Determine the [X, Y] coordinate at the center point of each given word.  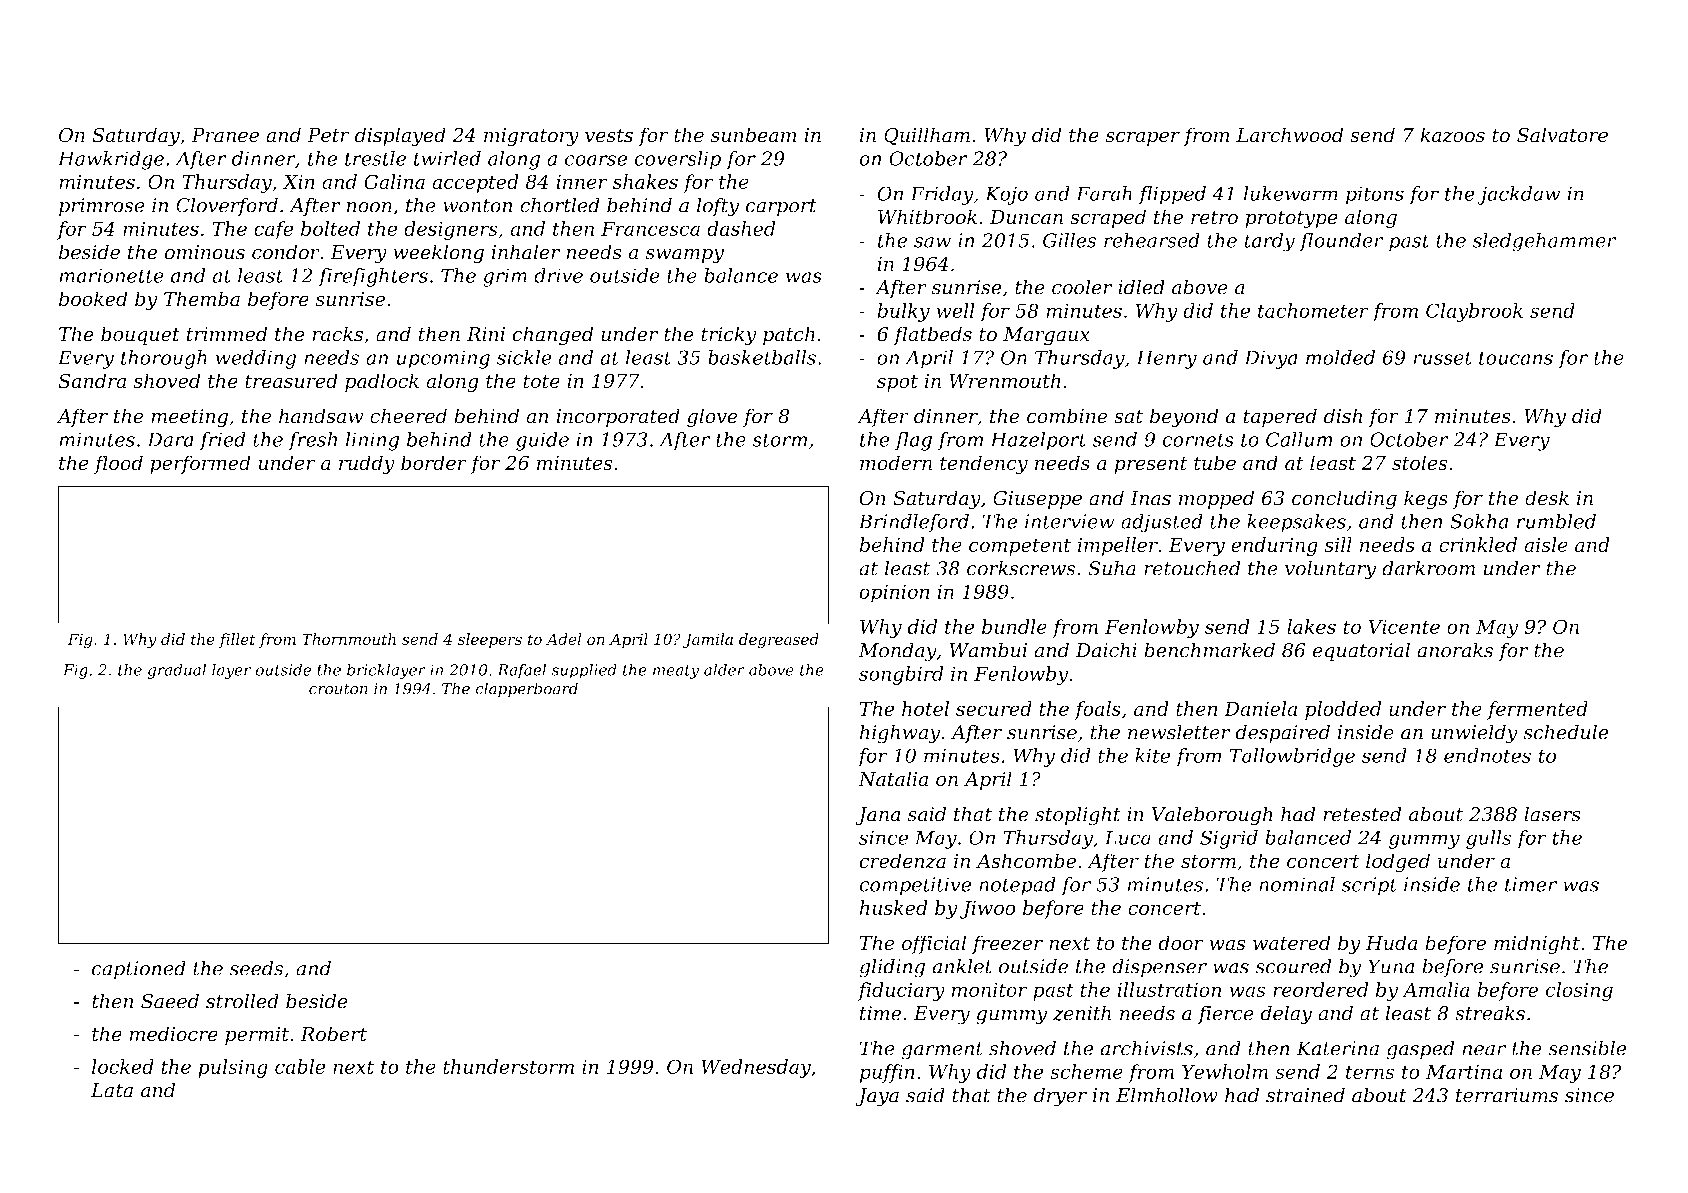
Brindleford [914, 523]
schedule [1566, 732]
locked [123, 1066]
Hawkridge [111, 160]
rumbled [1556, 521]
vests [609, 136]
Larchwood [1289, 135]
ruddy [367, 464]
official [934, 944]
